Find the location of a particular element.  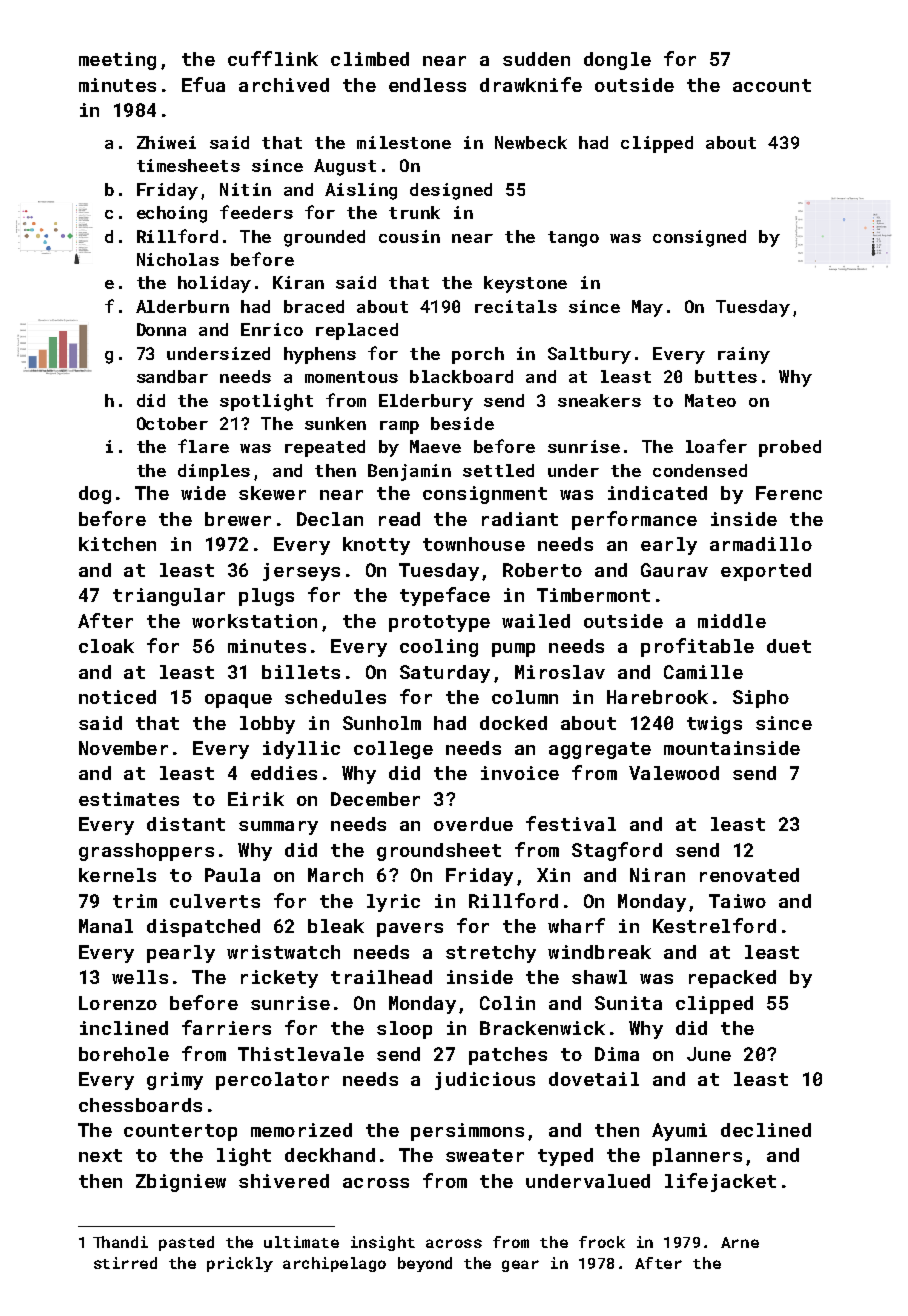

momentous is located at coordinates (351, 377).
